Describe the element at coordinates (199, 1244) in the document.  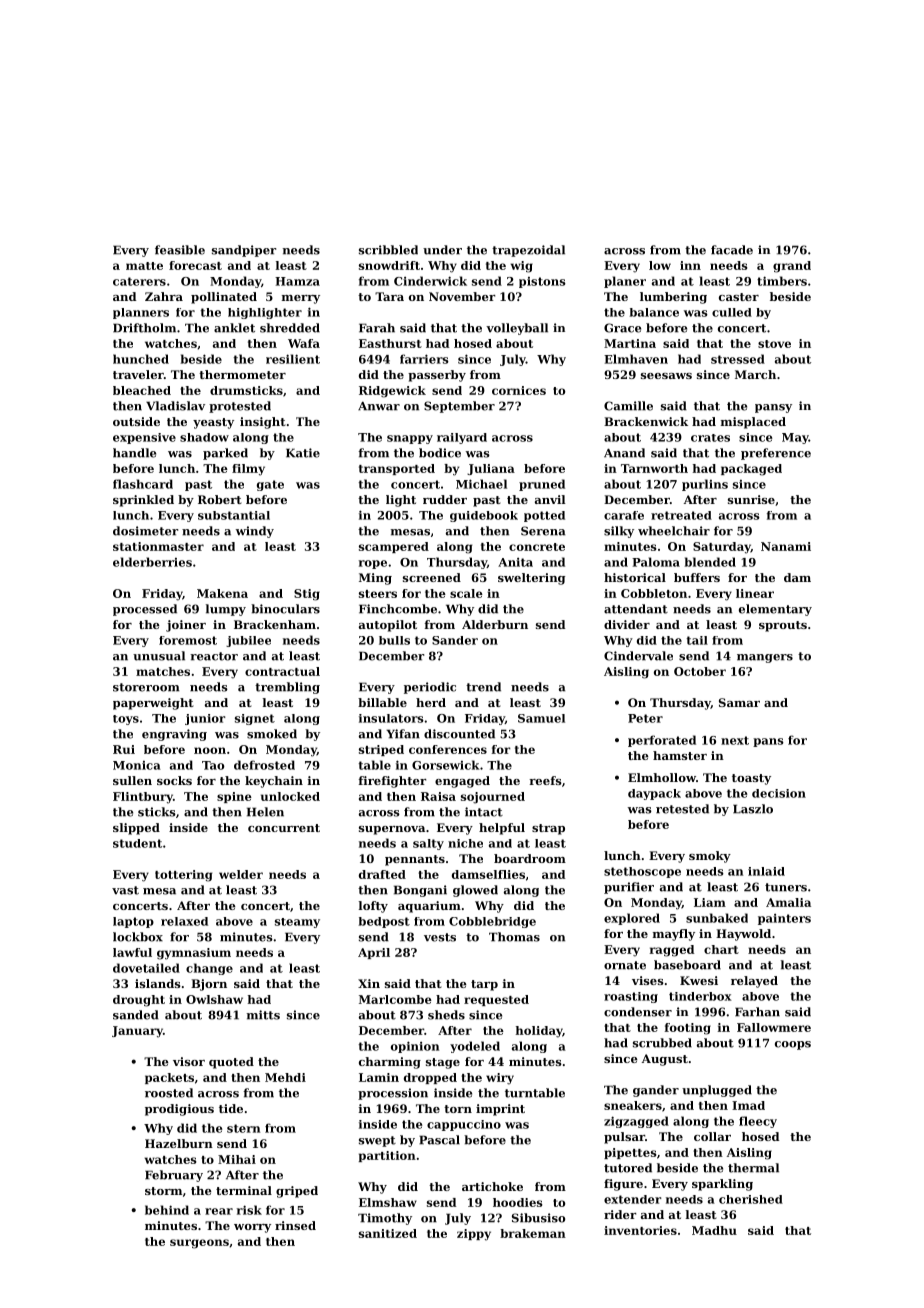
I see `surgeons` at that location.
